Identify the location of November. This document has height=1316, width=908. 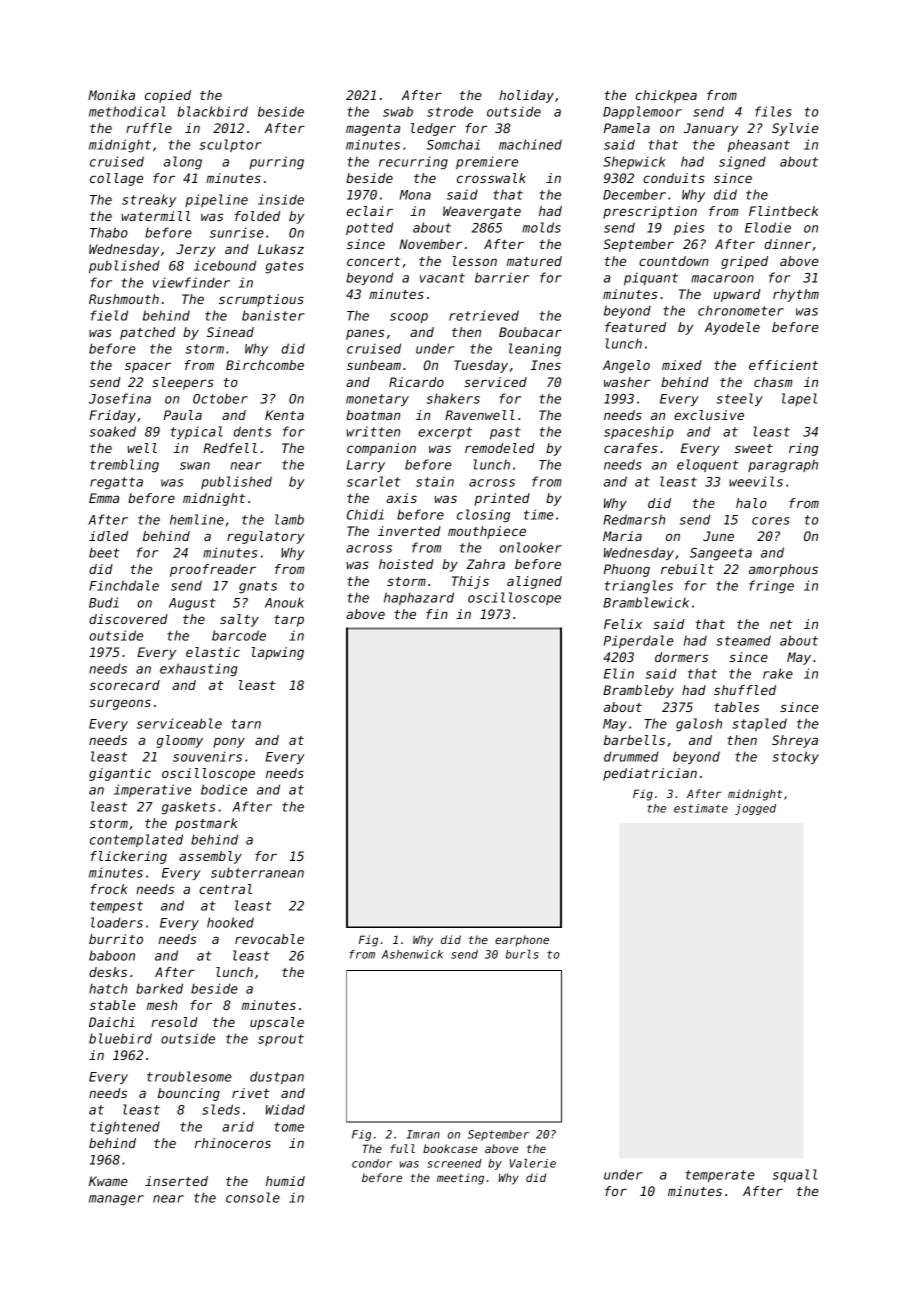
(431, 244).
